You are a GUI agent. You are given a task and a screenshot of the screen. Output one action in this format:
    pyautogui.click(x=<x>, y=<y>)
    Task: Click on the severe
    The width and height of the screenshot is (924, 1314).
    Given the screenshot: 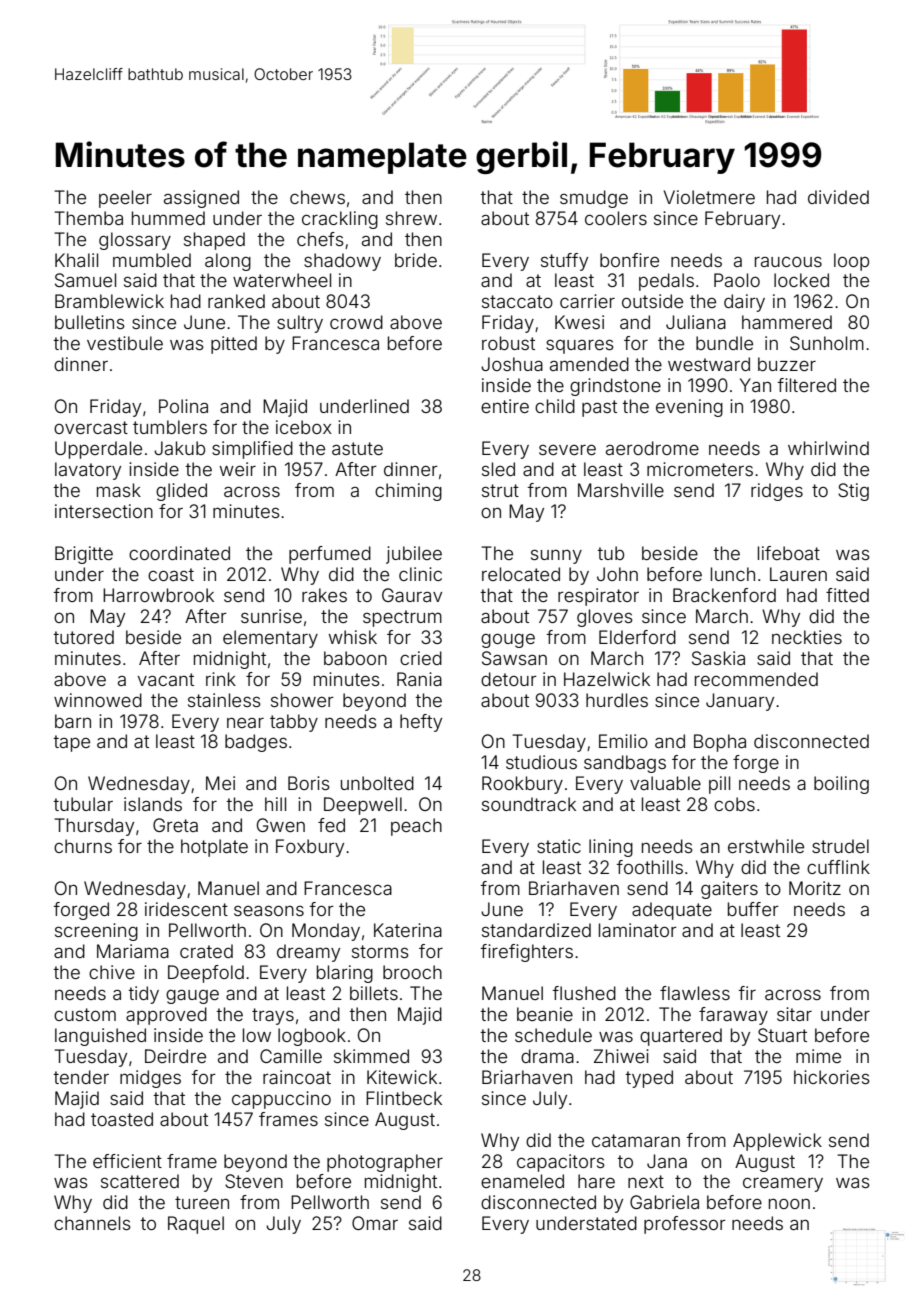 What is the action you would take?
    pyautogui.click(x=567, y=449)
